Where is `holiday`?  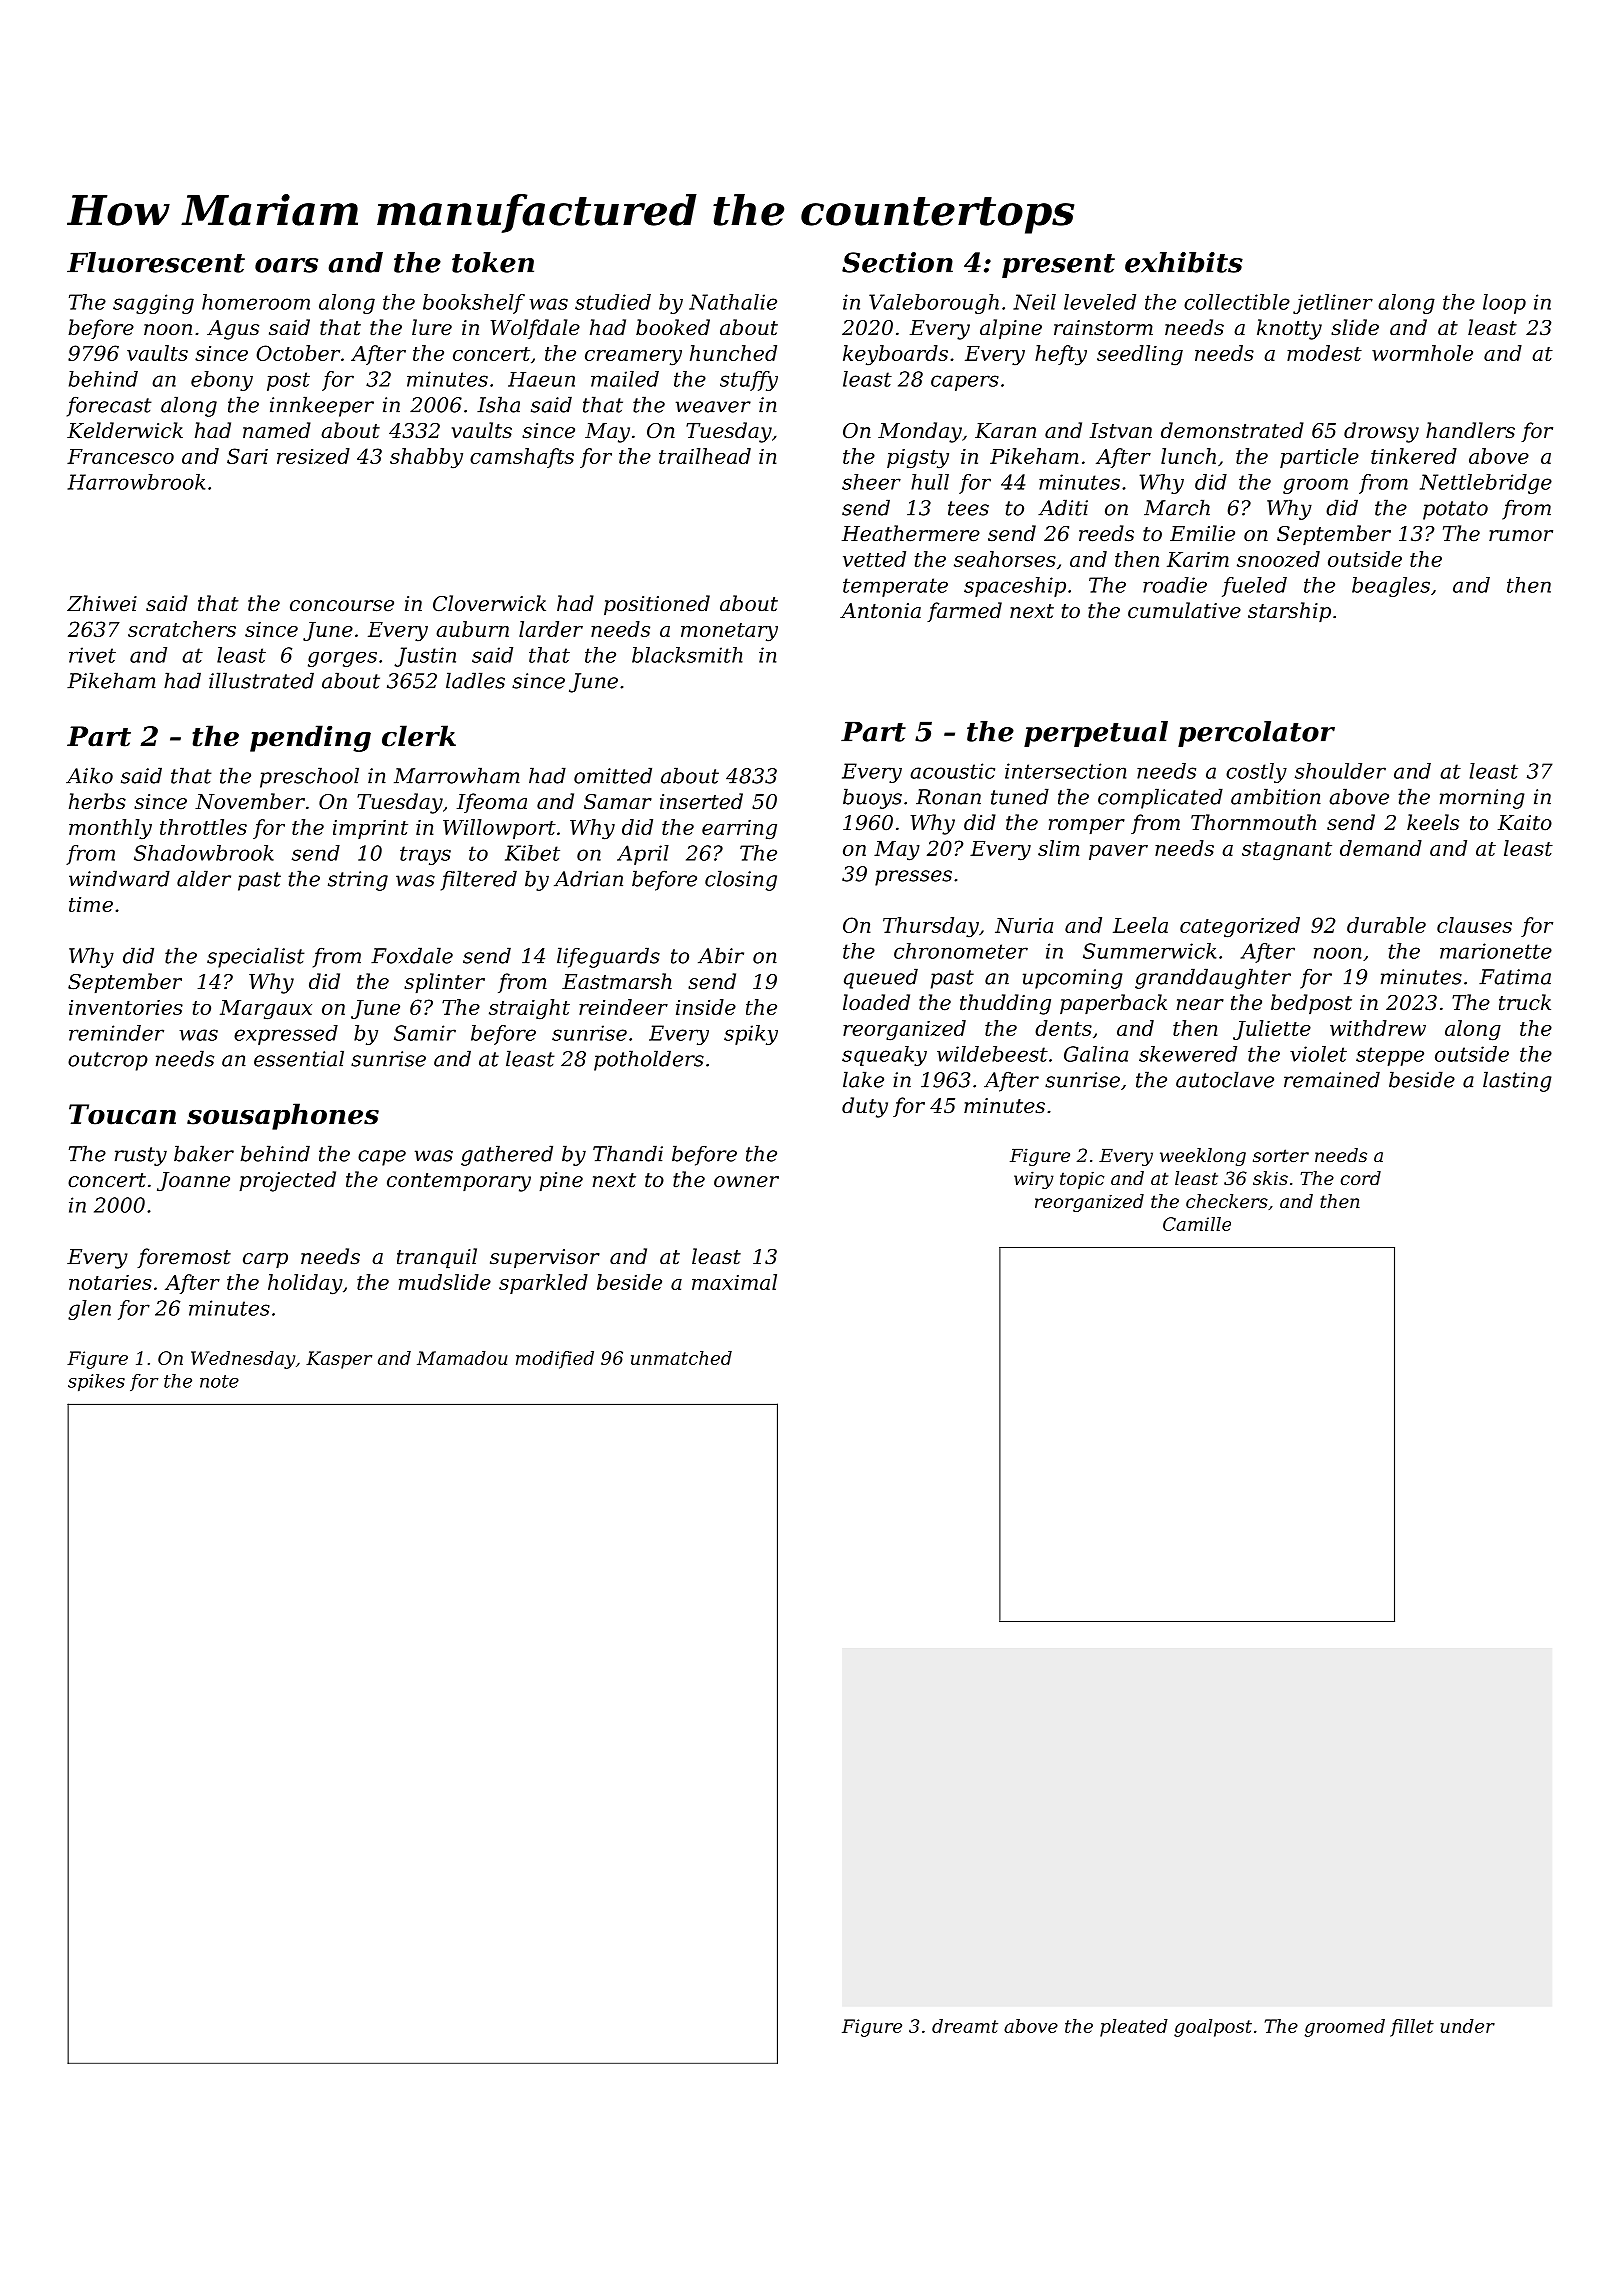
holiday is located at coordinates (305, 1284).
